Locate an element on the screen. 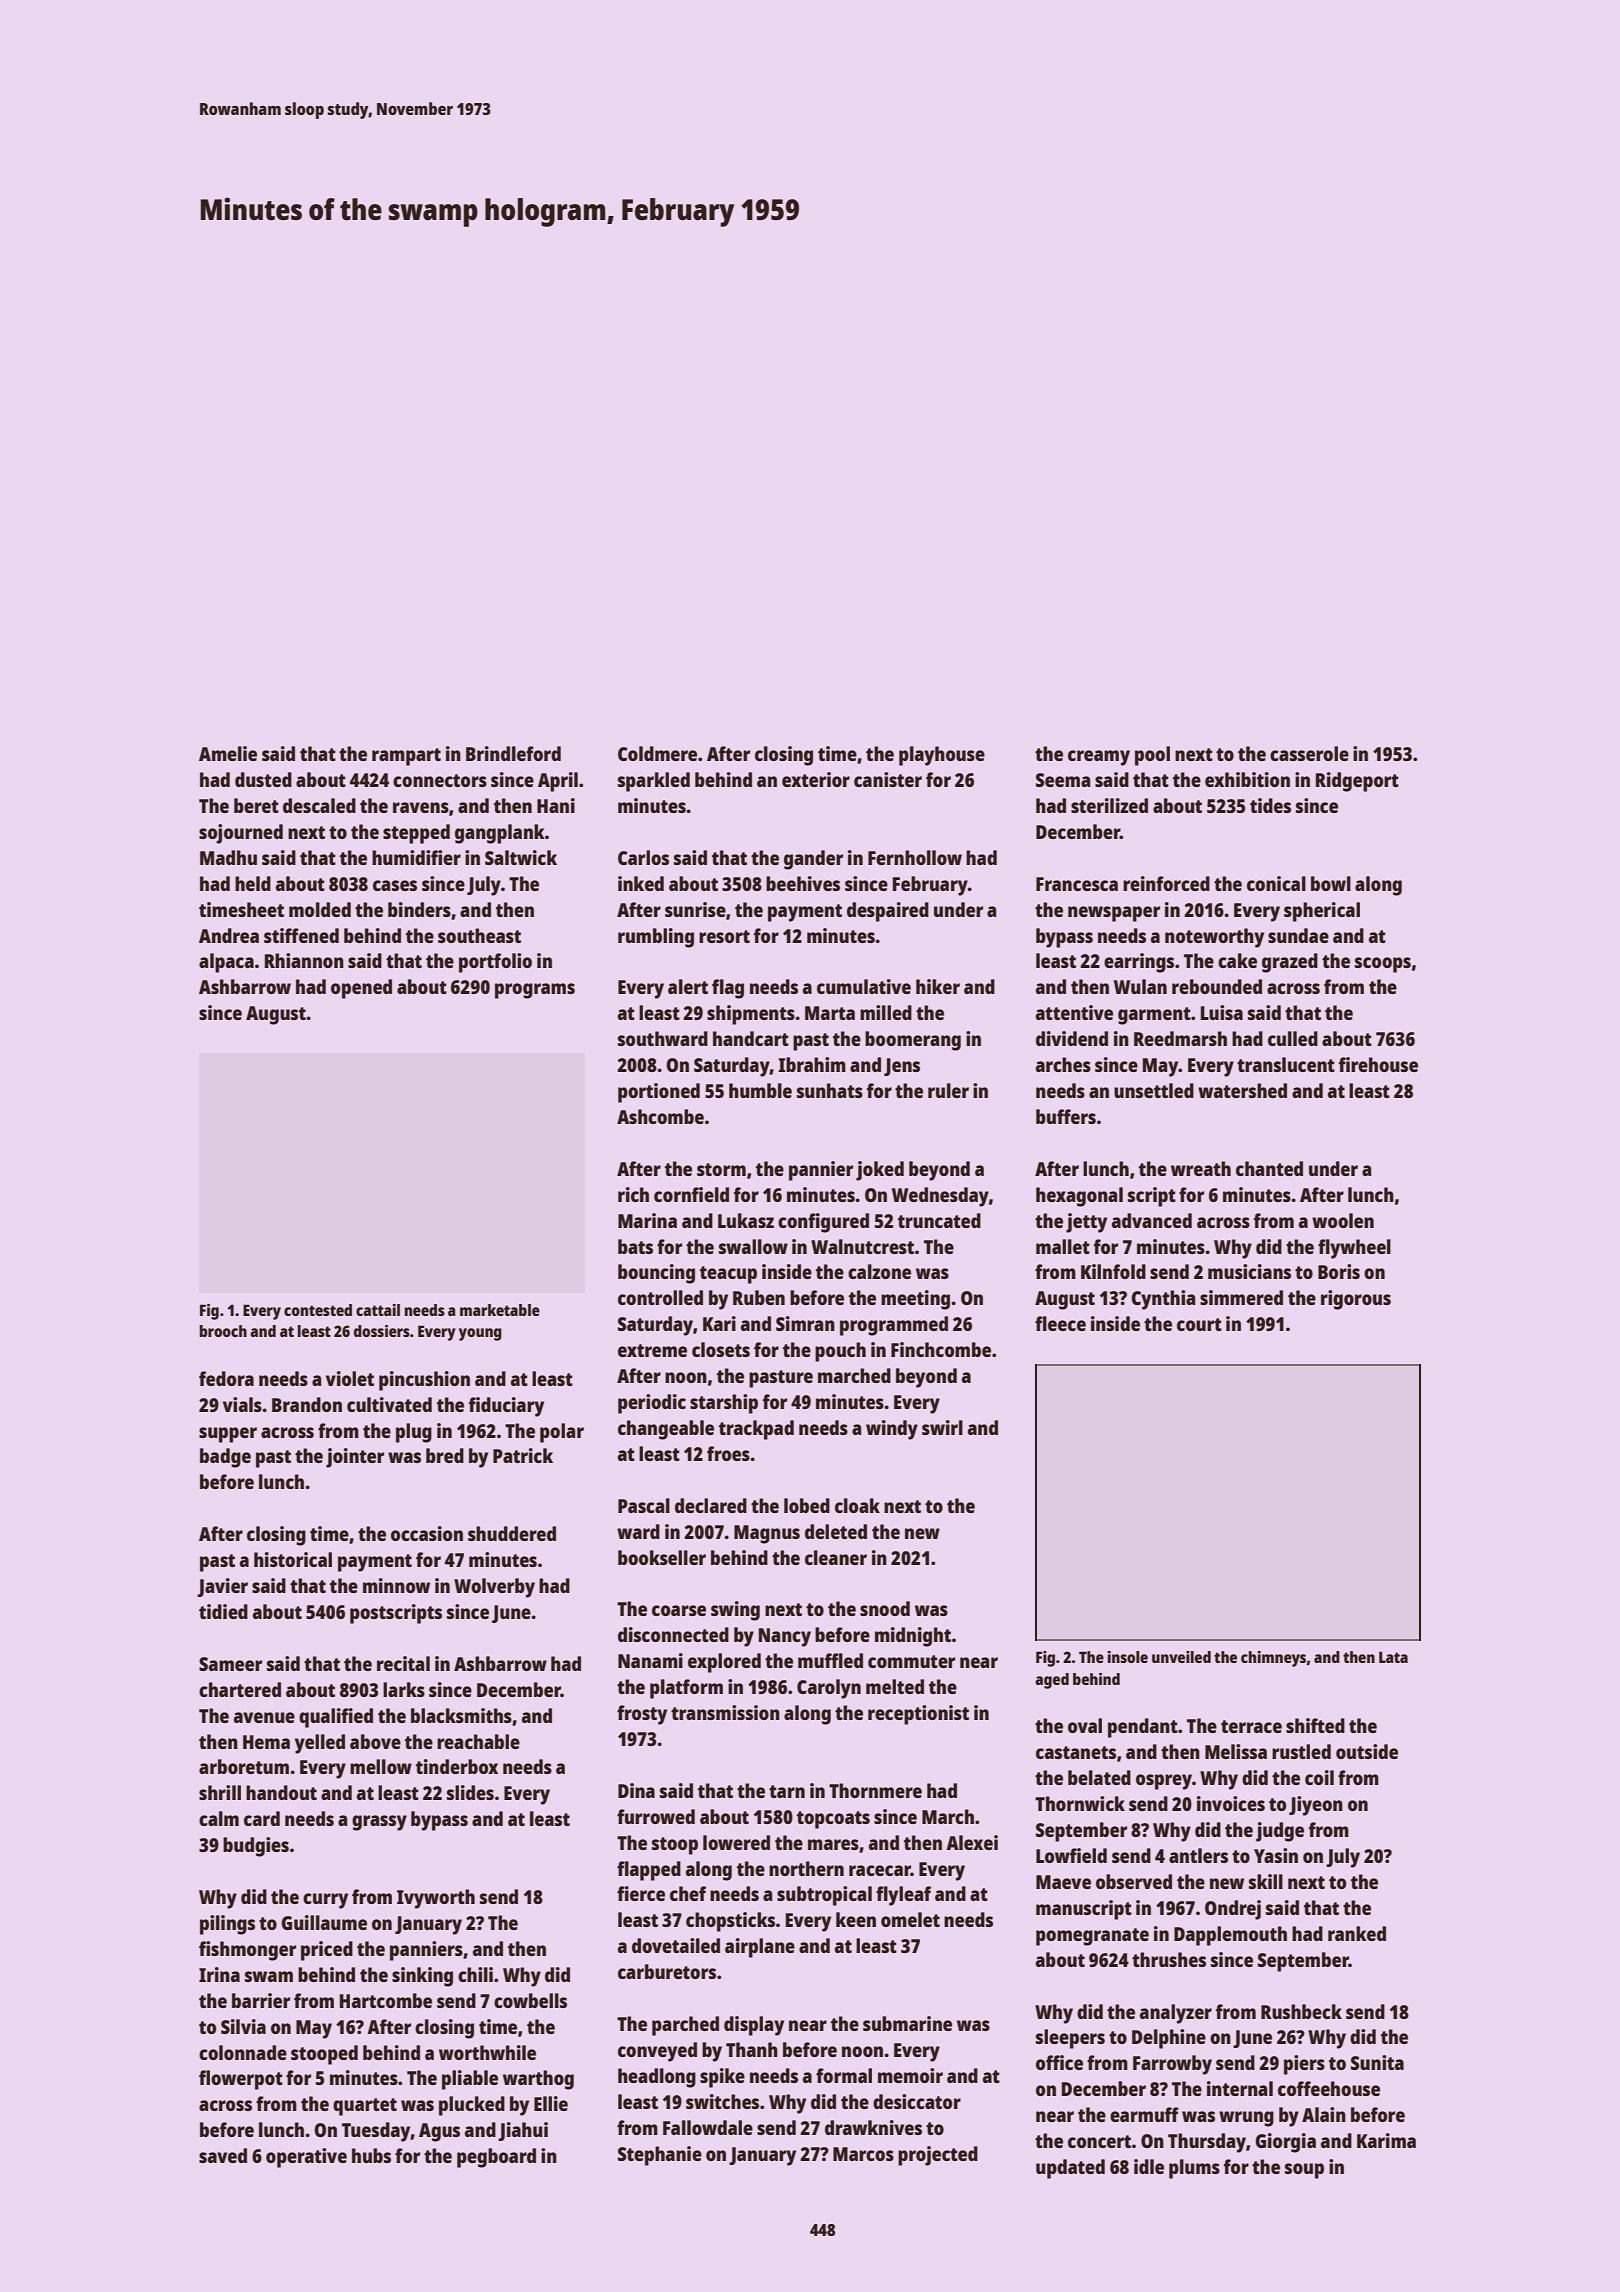 Image resolution: width=1620 pixels, height=2292 pixels. Francesca is located at coordinates (1077, 884).
